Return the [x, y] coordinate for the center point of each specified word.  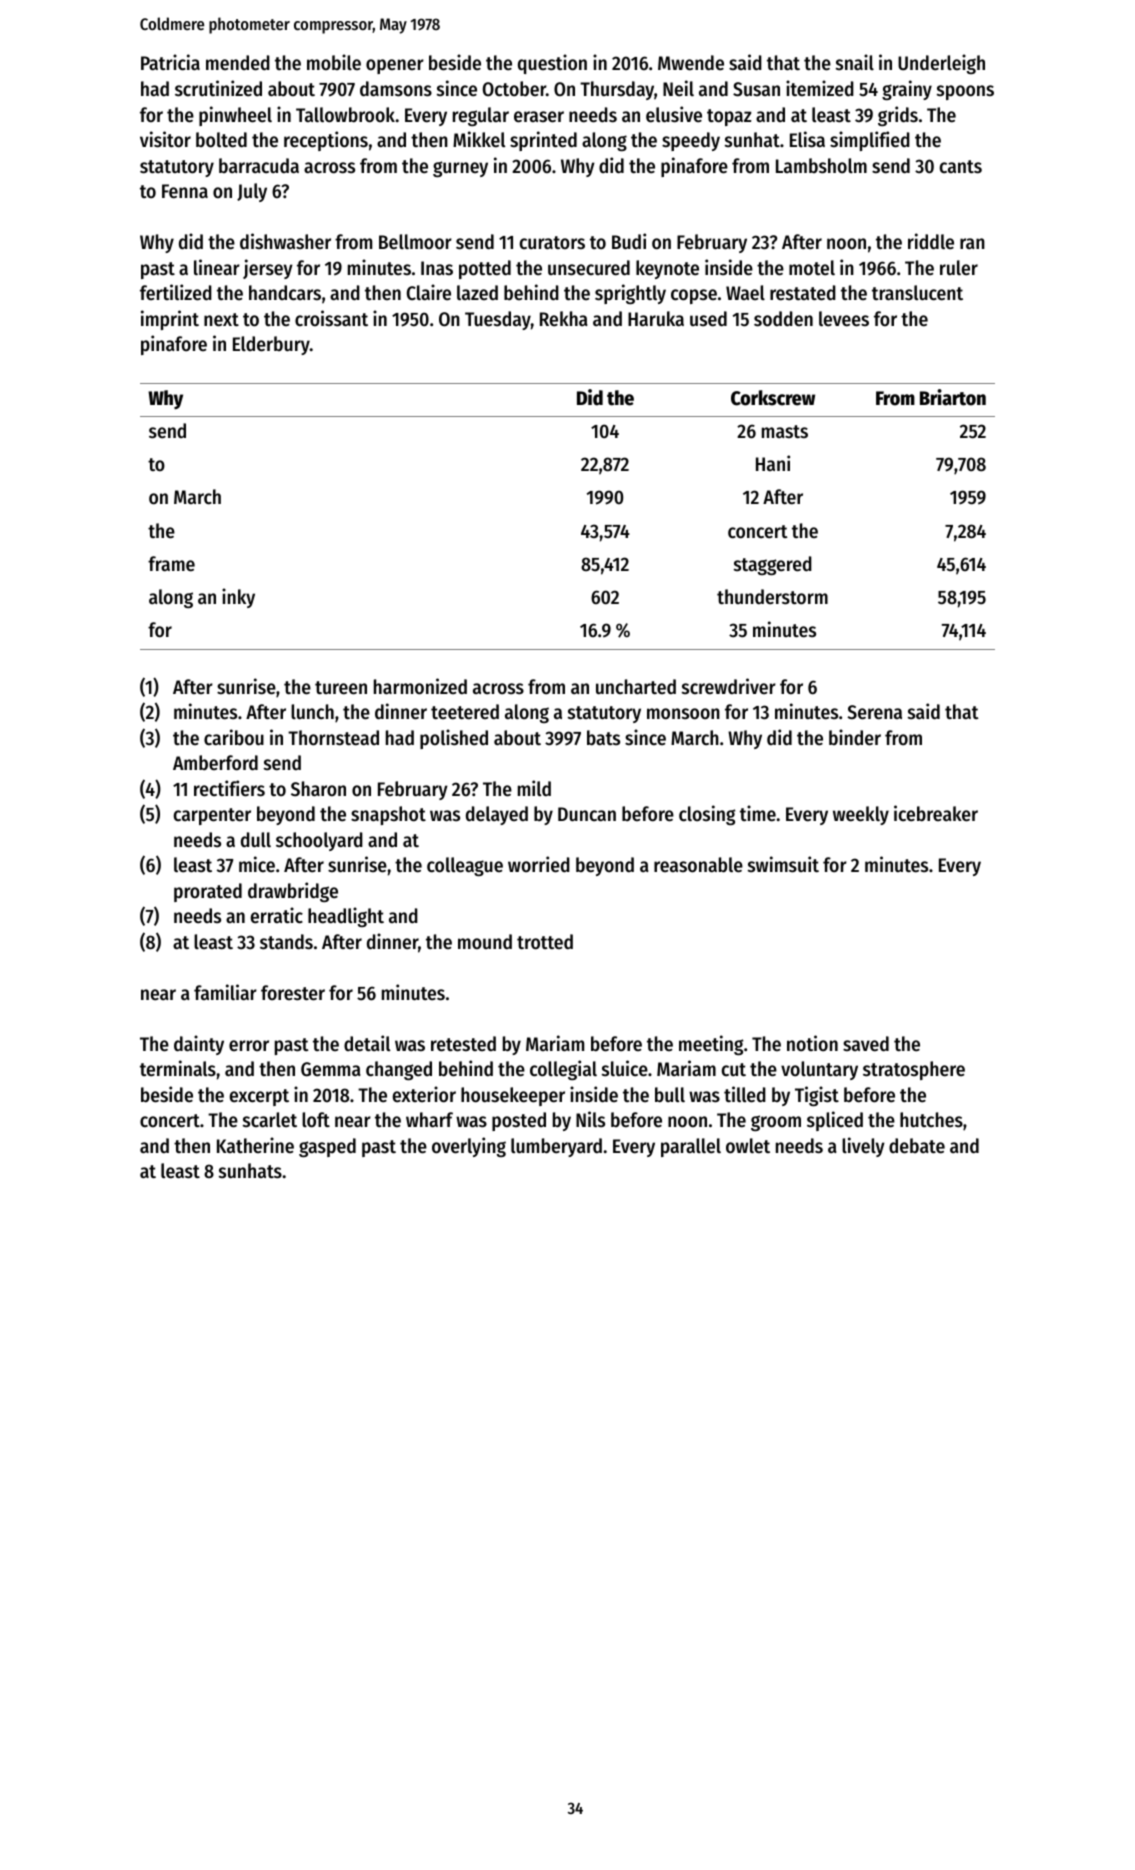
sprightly [630, 294]
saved [866, 1044]
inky [238, 598]
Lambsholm [821, 166]
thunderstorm [772, 597]
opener [395, 66]
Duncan [587, 814]
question [552, 64]
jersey [268, 269]
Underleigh [941, 64]
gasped [327, 1147]
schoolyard [319, 841]
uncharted [636, 687]
